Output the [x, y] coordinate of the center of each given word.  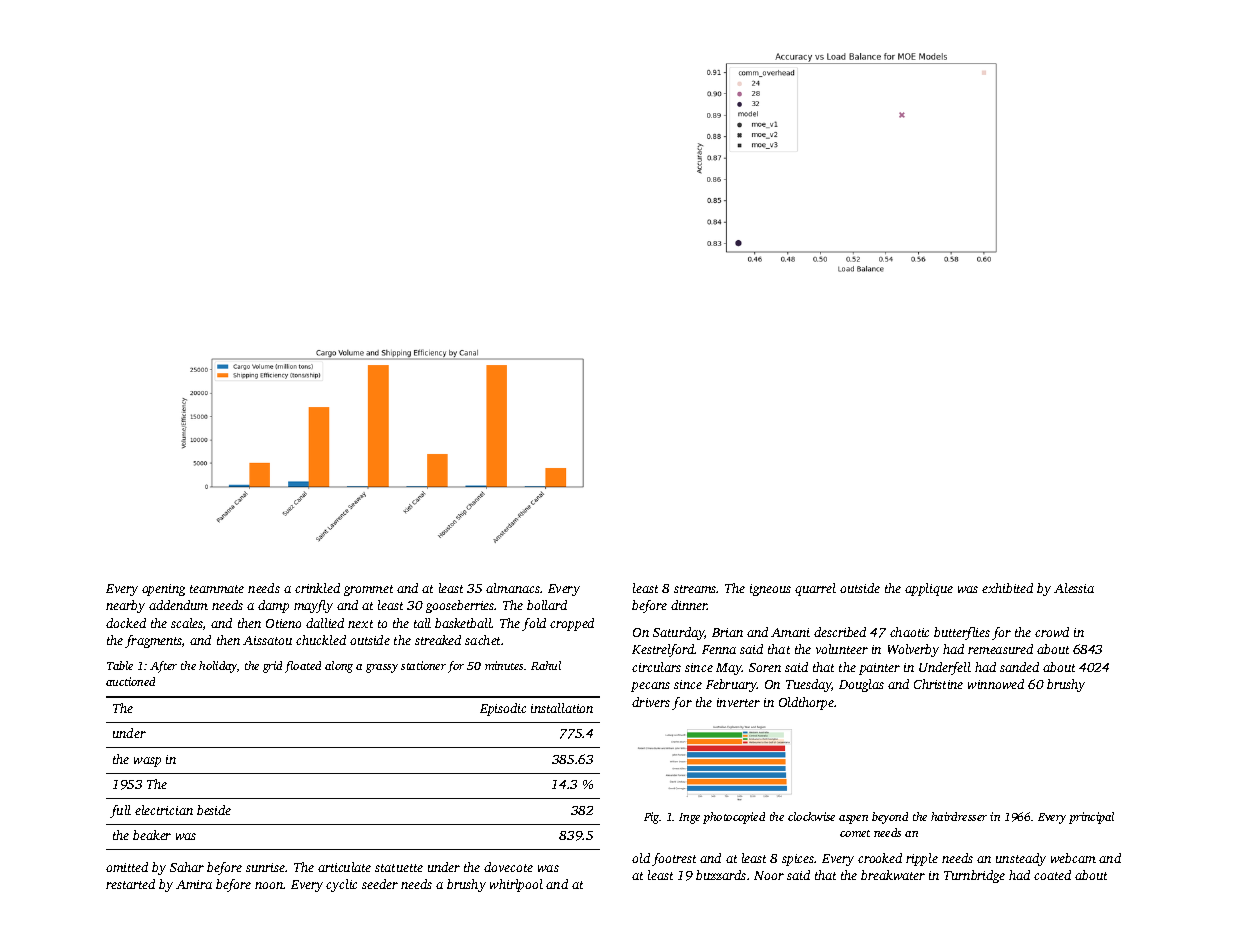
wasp [147, 762]
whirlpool [516, 885]
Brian [727, 632]
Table [120, 665]
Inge [689, 818]
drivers [651, 702]
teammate [217, 589]
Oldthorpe [806, 703]
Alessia [1074, 588]
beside [214, 810]
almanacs [513, 588]
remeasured [1000, 649]
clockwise [811, 816]
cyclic [341, 885]
